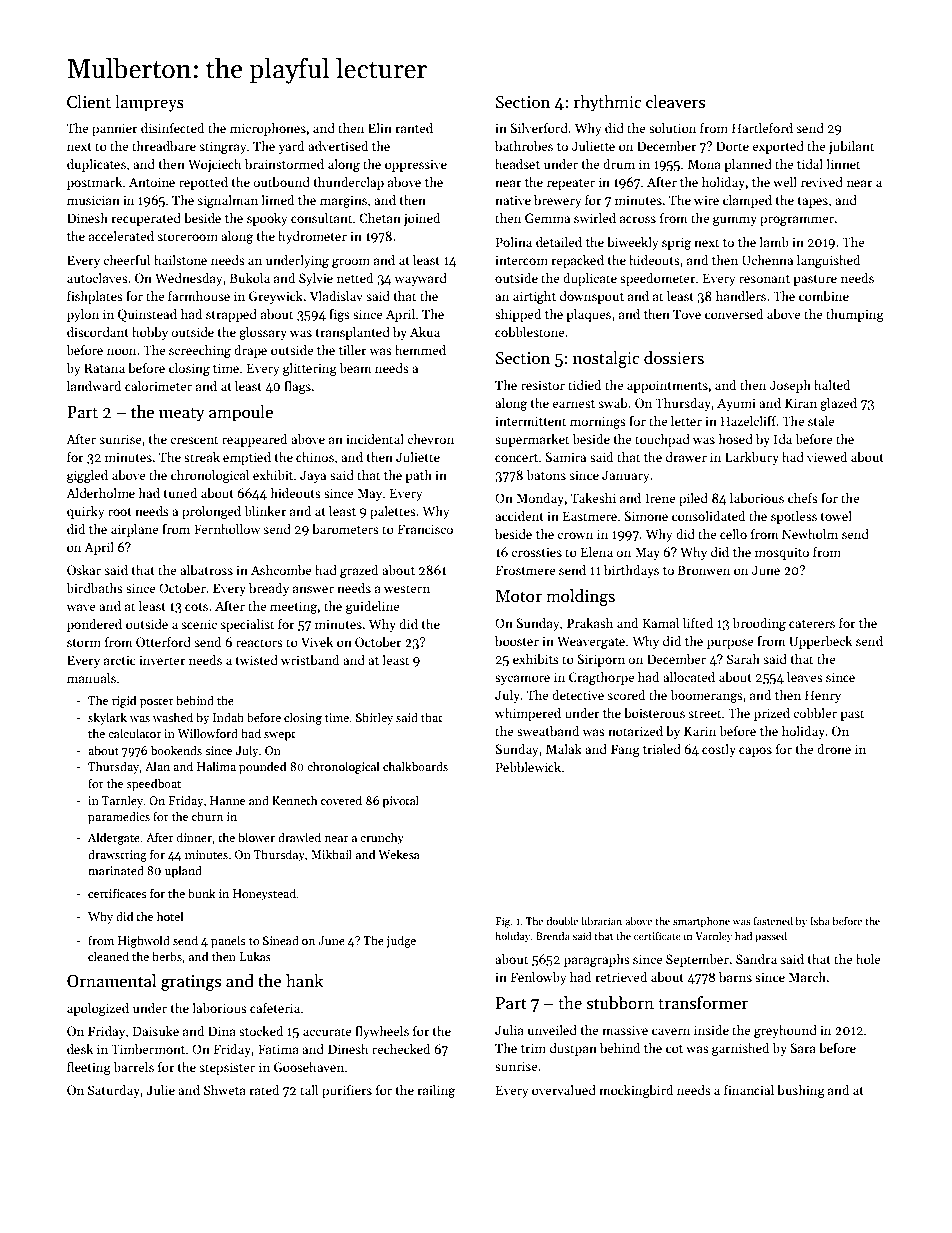 The width and height of the page is (952, 1233). What do you see at coordinates (347, 1091) in the page?
I see `purifiers` at bounding box center [347, 1091].
